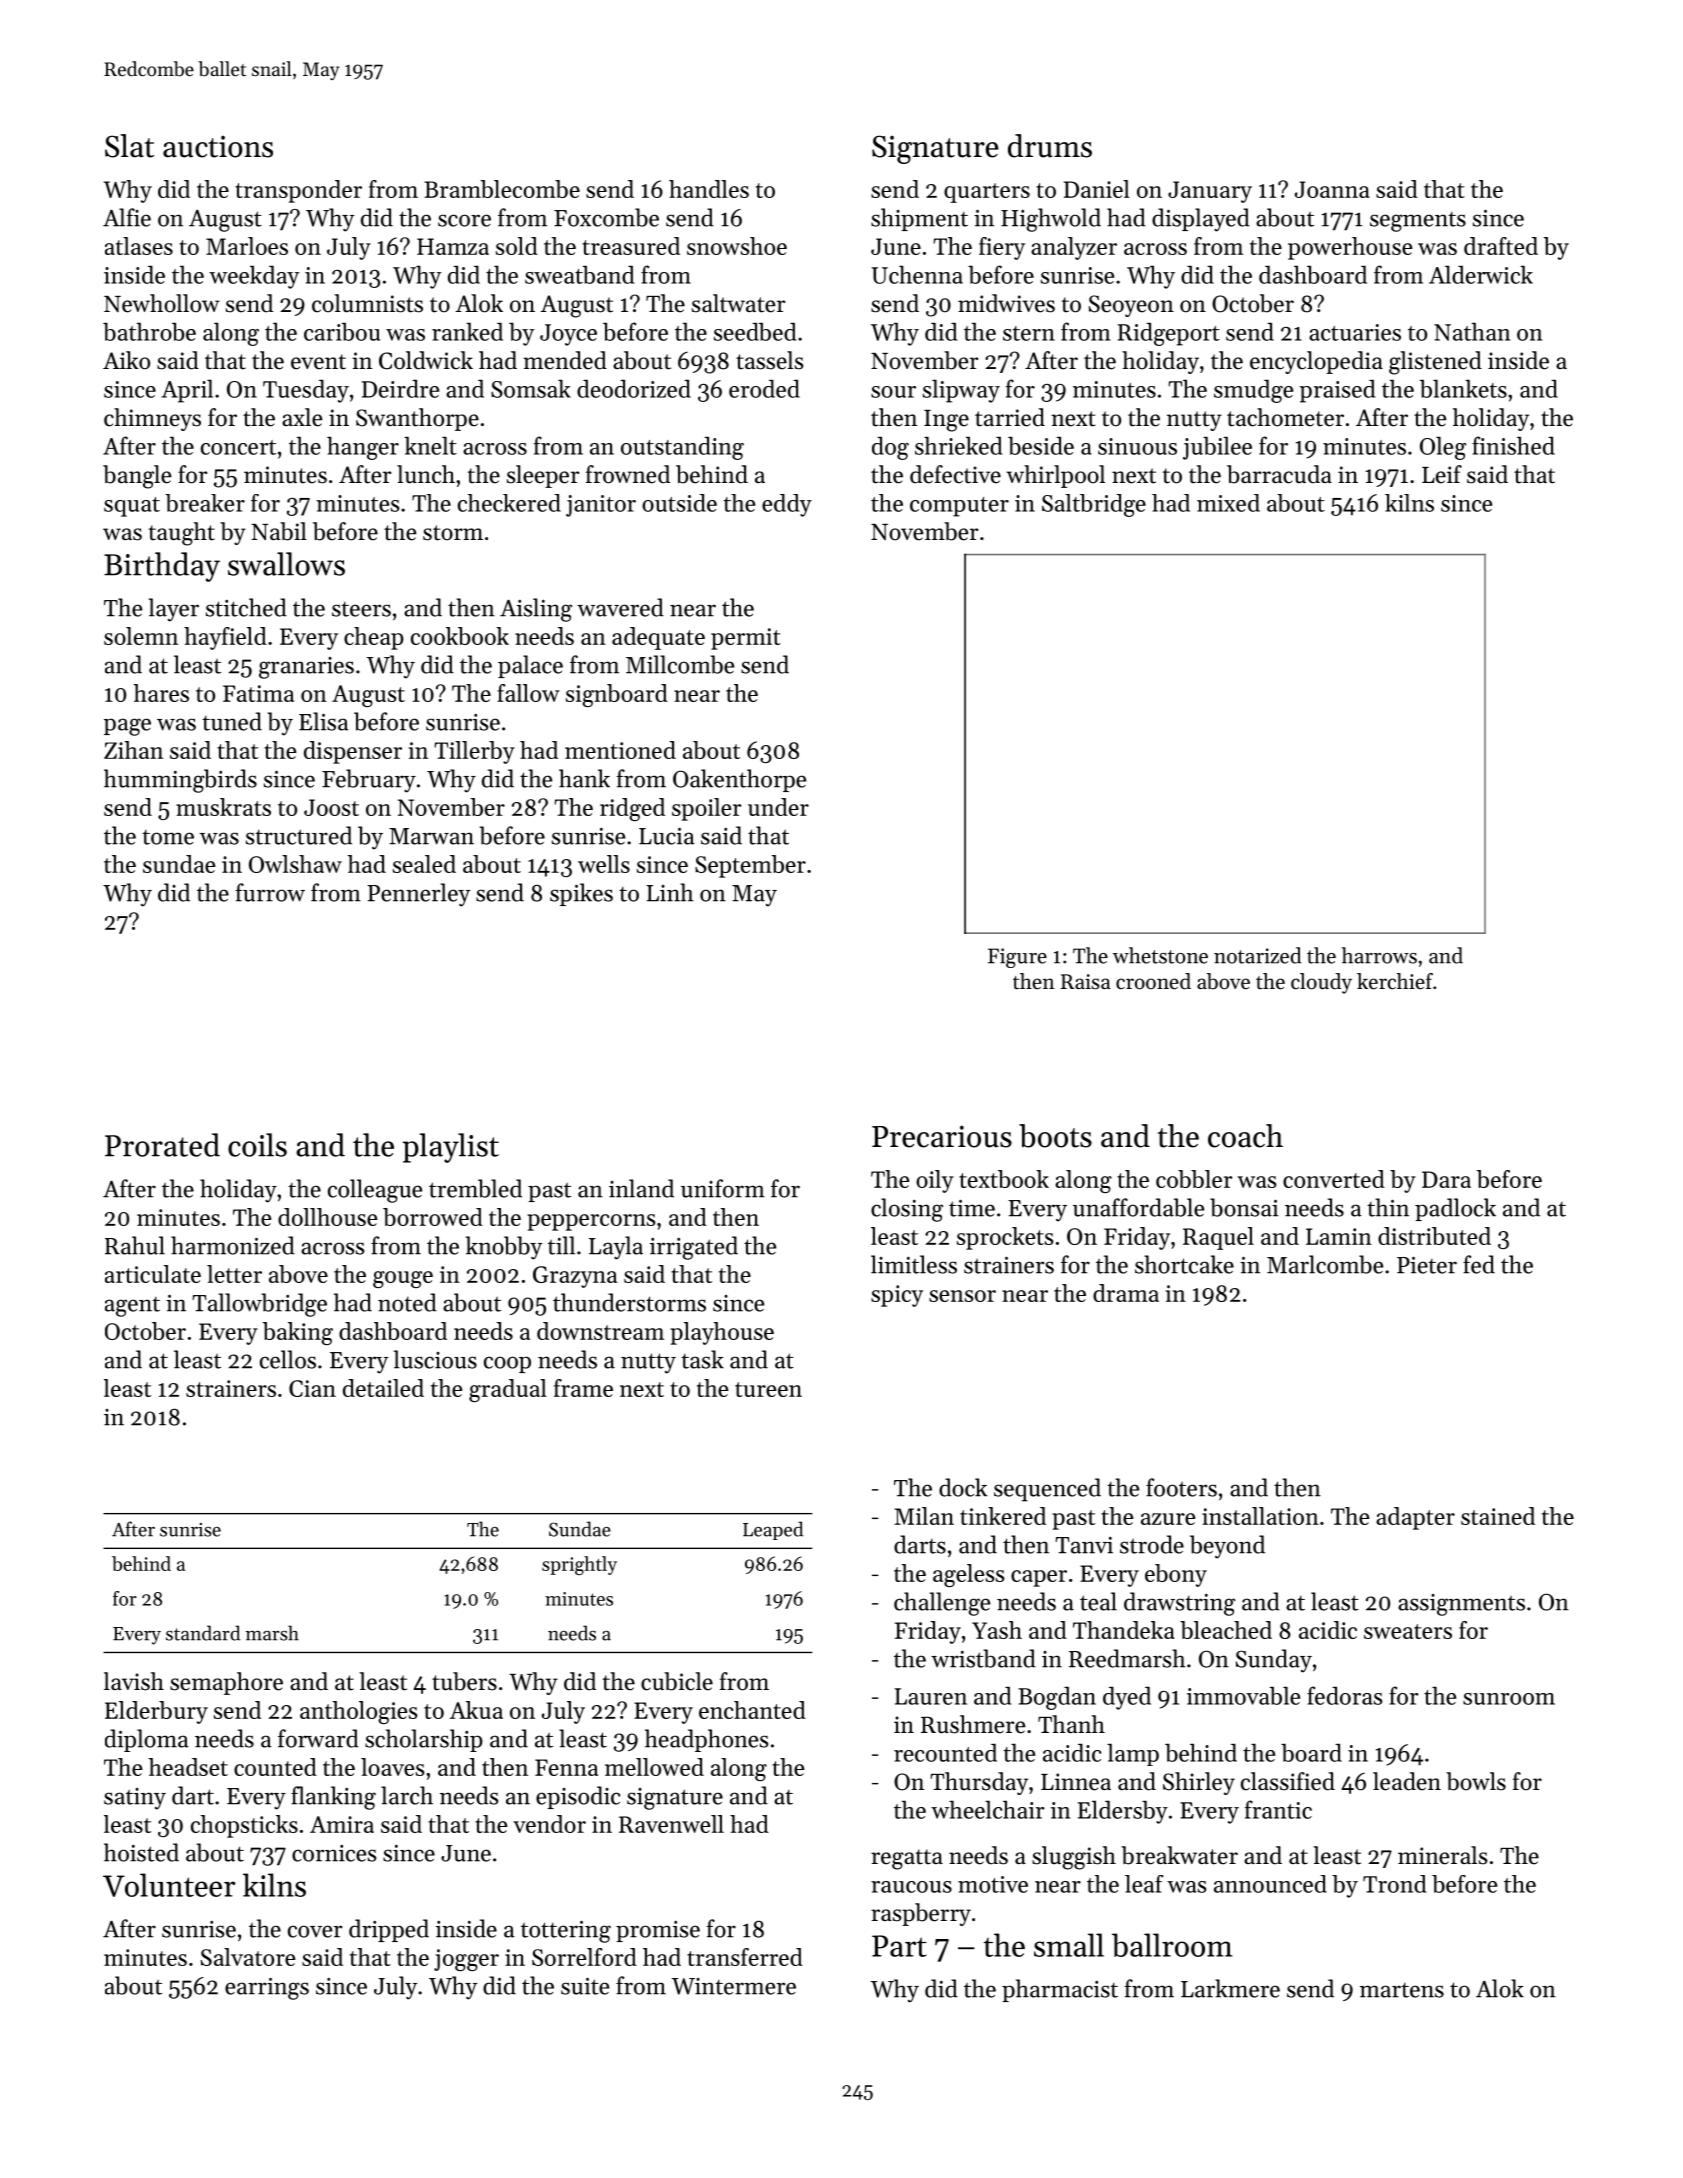 This page has width=1683, height=2178. What do you see at coordinates (734, 1986) in the page?
I see `Wintermere` at bounding box center [734, 1986].
